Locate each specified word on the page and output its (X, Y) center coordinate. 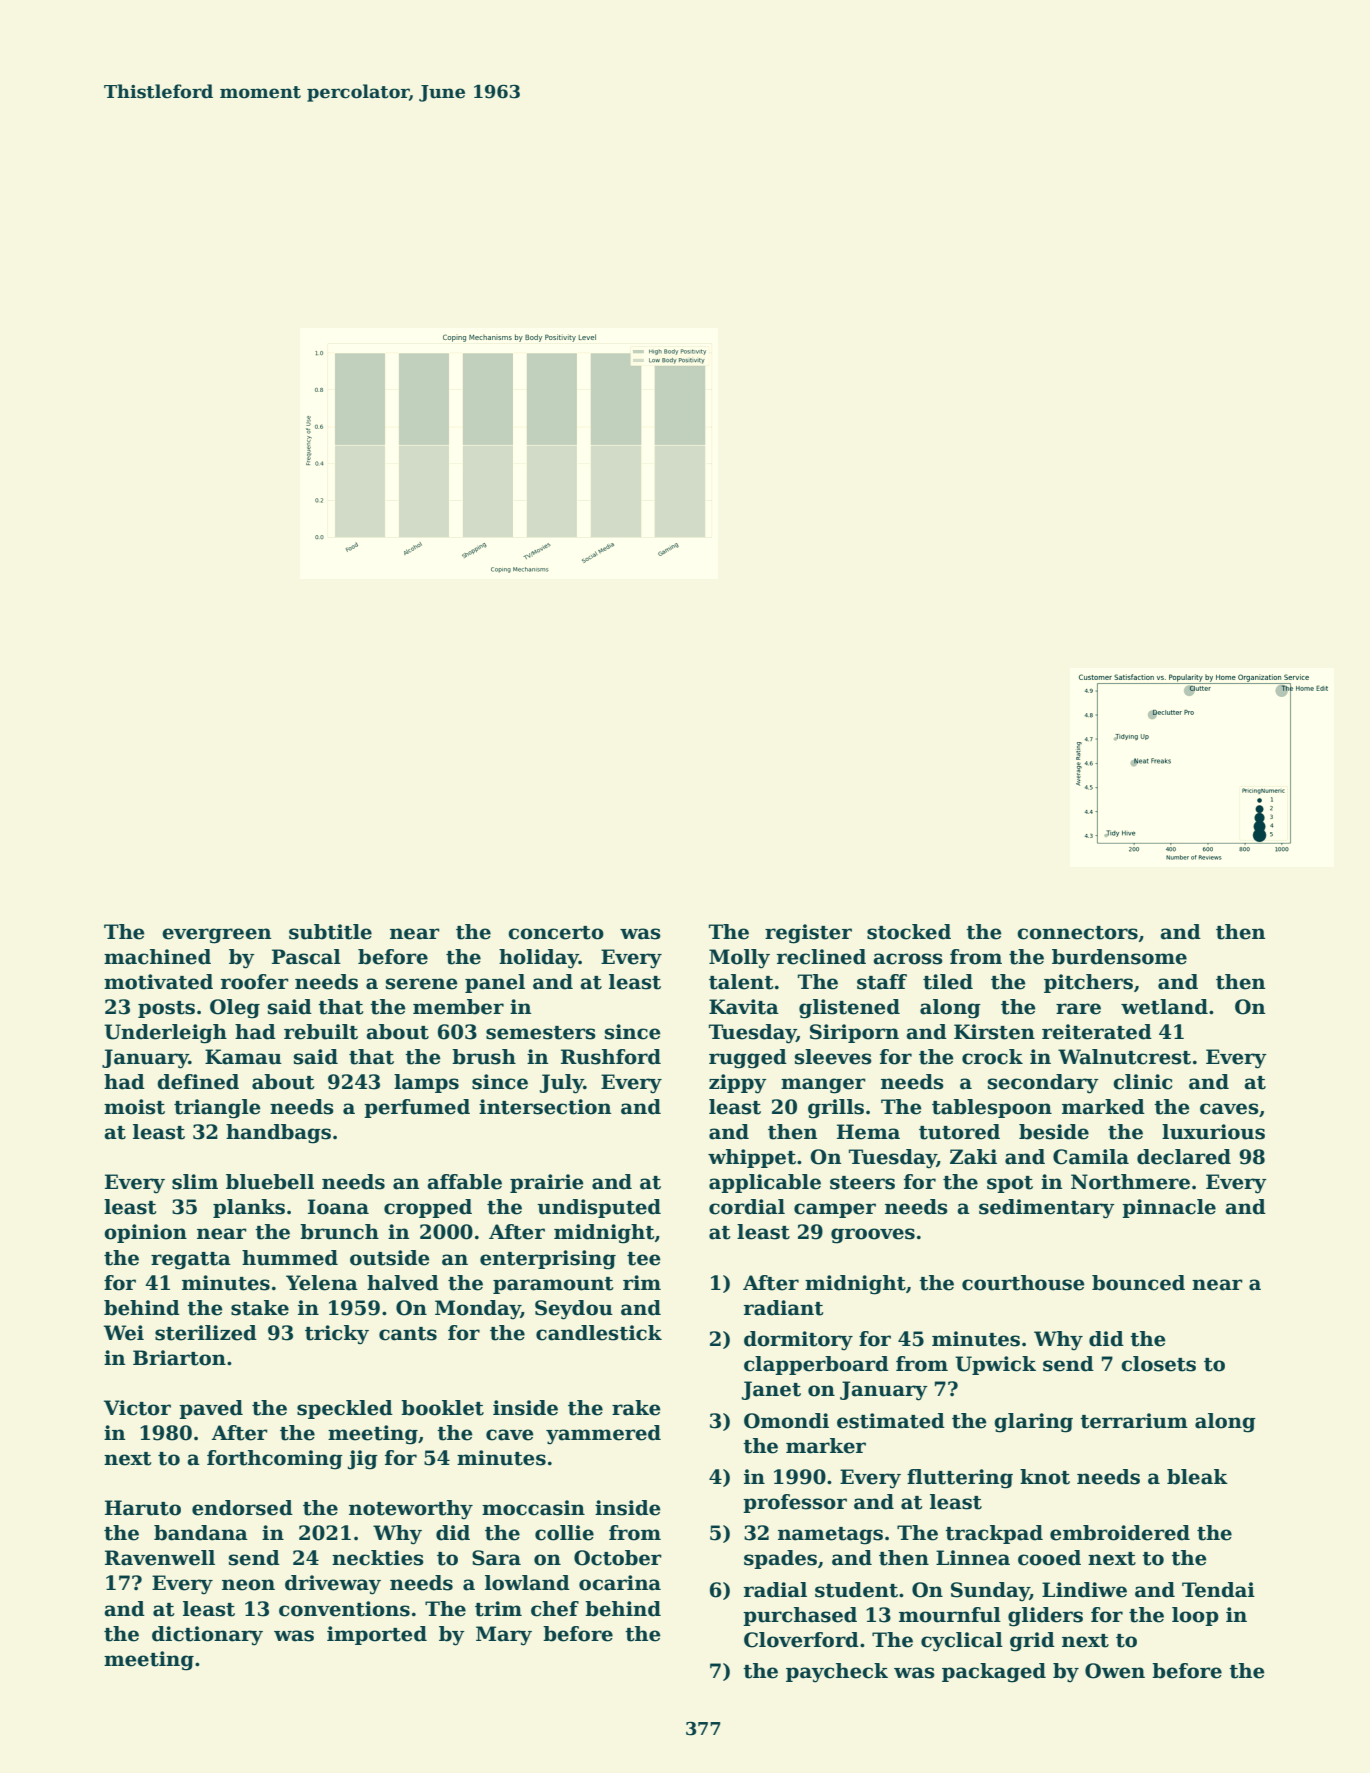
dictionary (207, 1636)
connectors (1077, 933)
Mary (504, 1636)
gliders (1045, 1617)
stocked (909, 932)
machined (157, 957)
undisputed (599, 1208)
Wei (124, 1333)
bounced (1138, 1283)
